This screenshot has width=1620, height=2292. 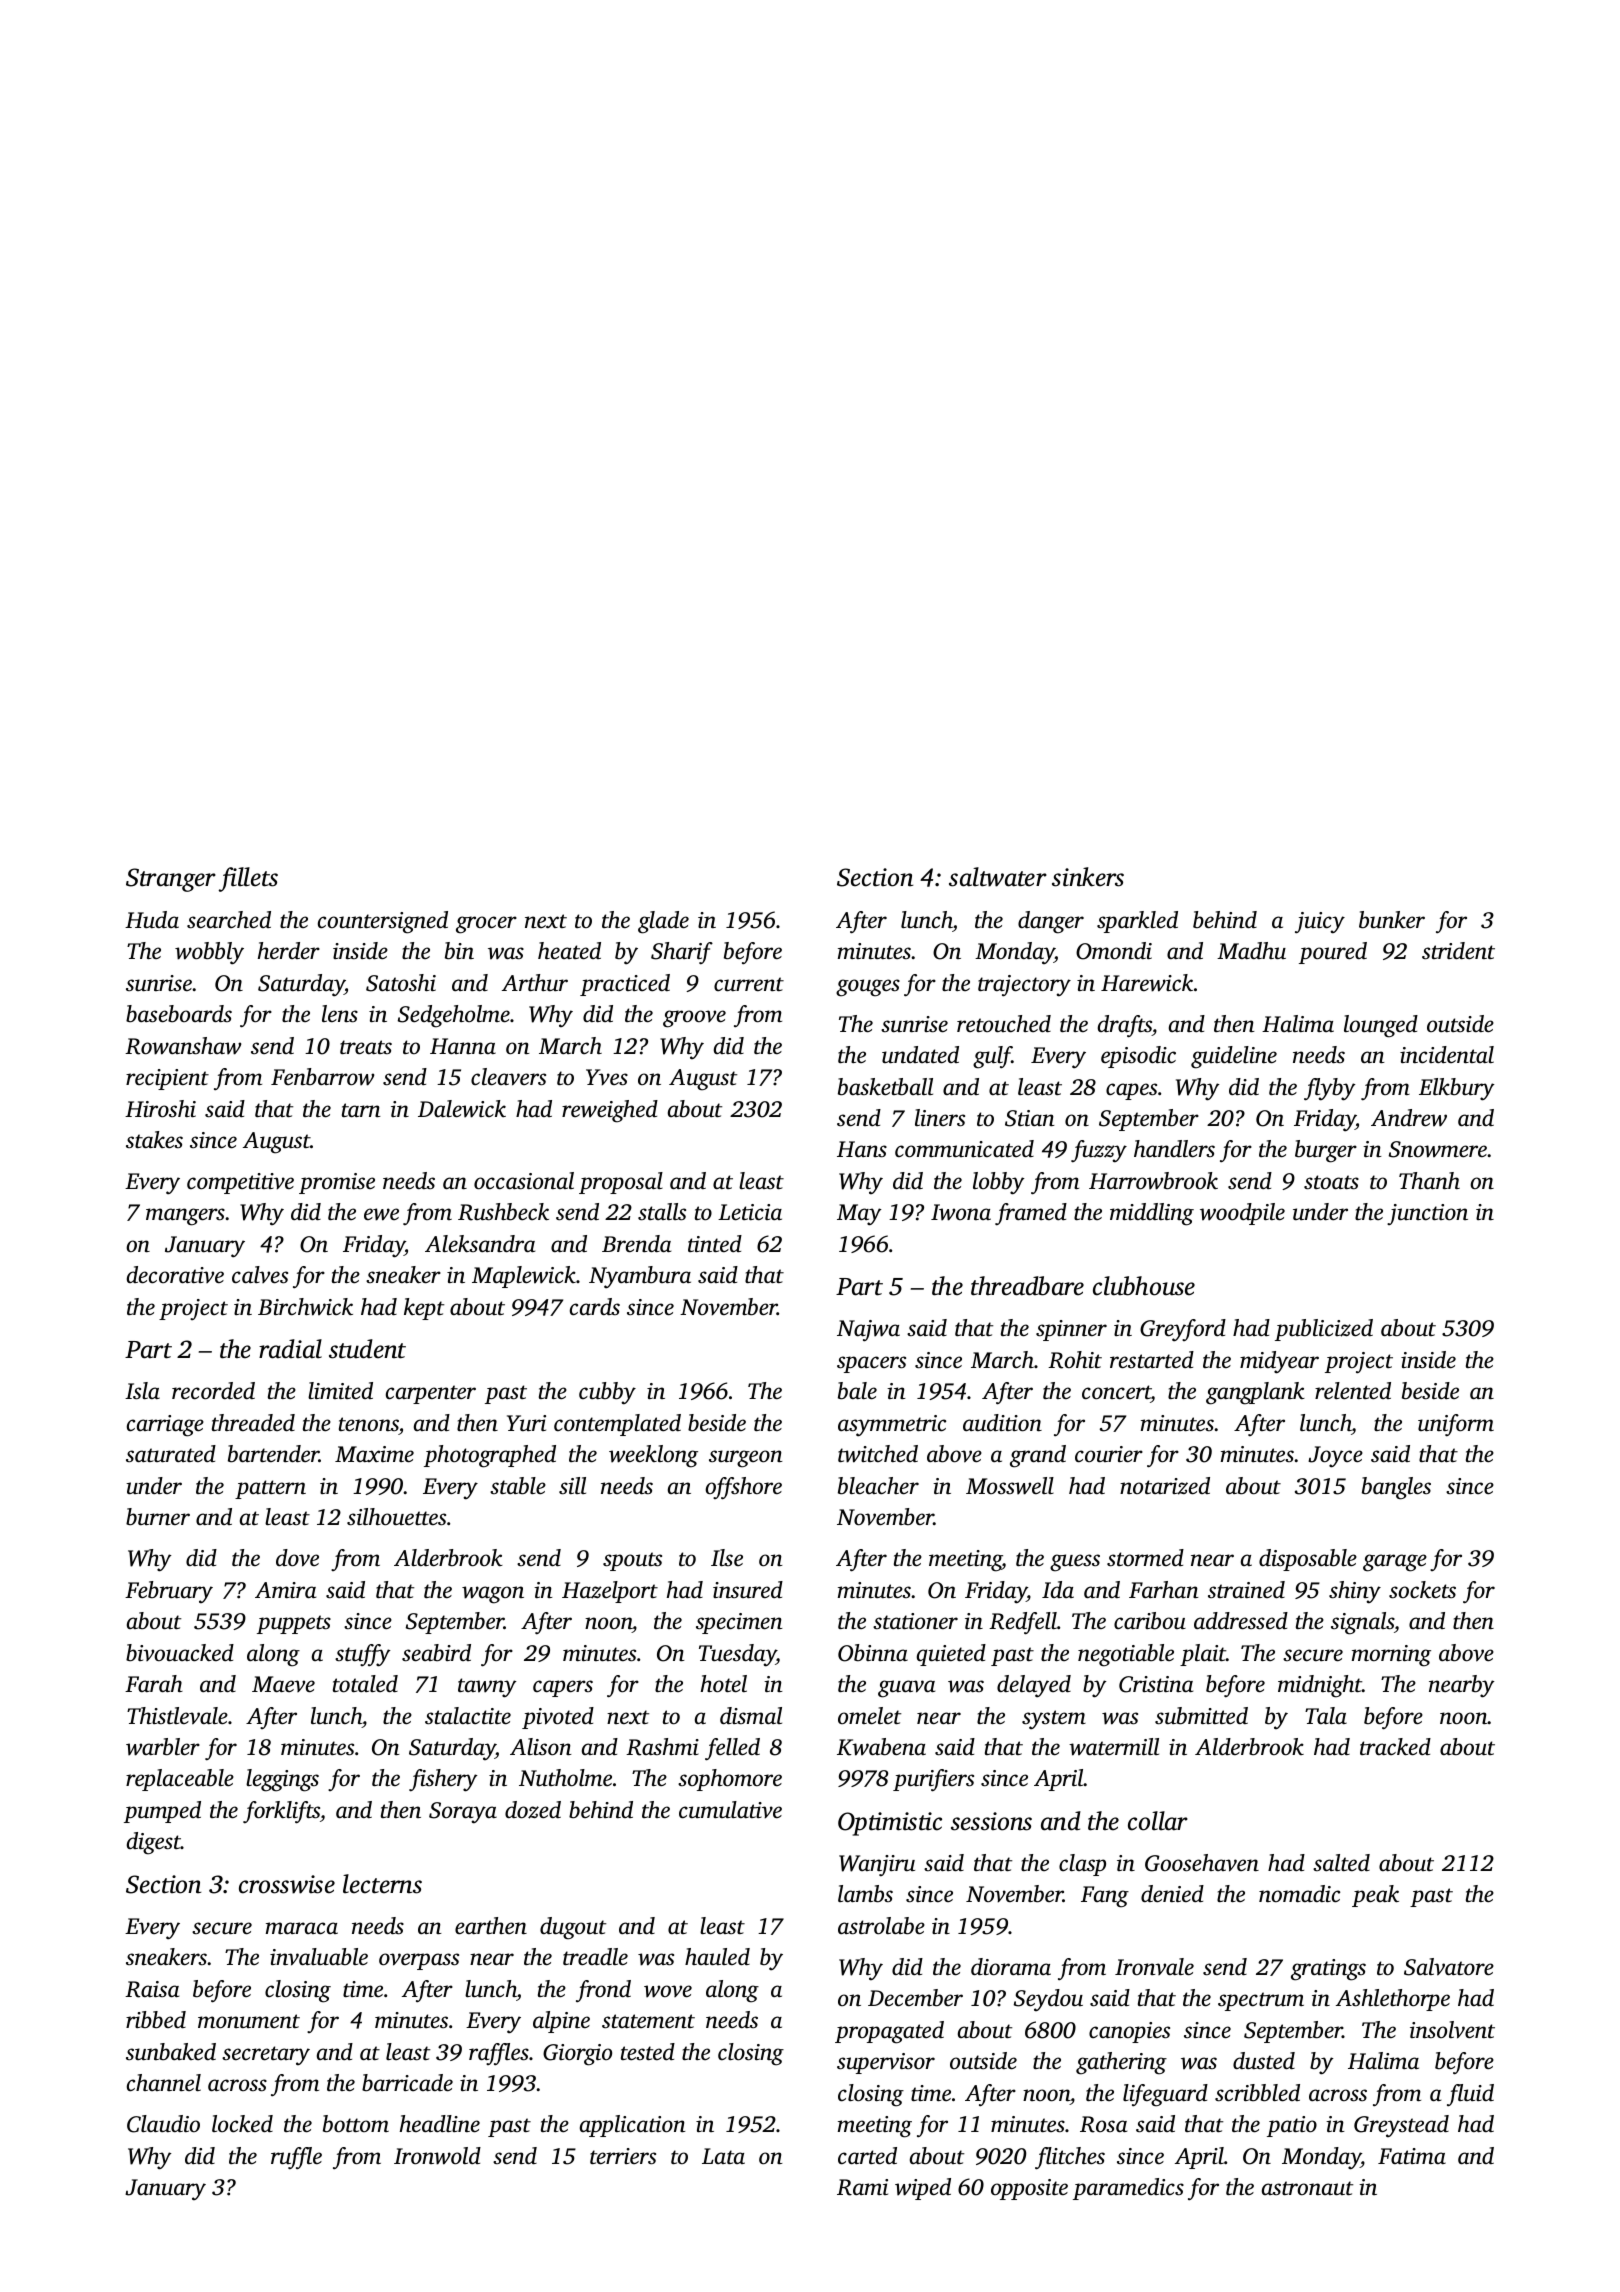 What do you see at coordinates (607, 1077) in the screenshot?
I see `Yves` at bounding box center [607, 1077].
